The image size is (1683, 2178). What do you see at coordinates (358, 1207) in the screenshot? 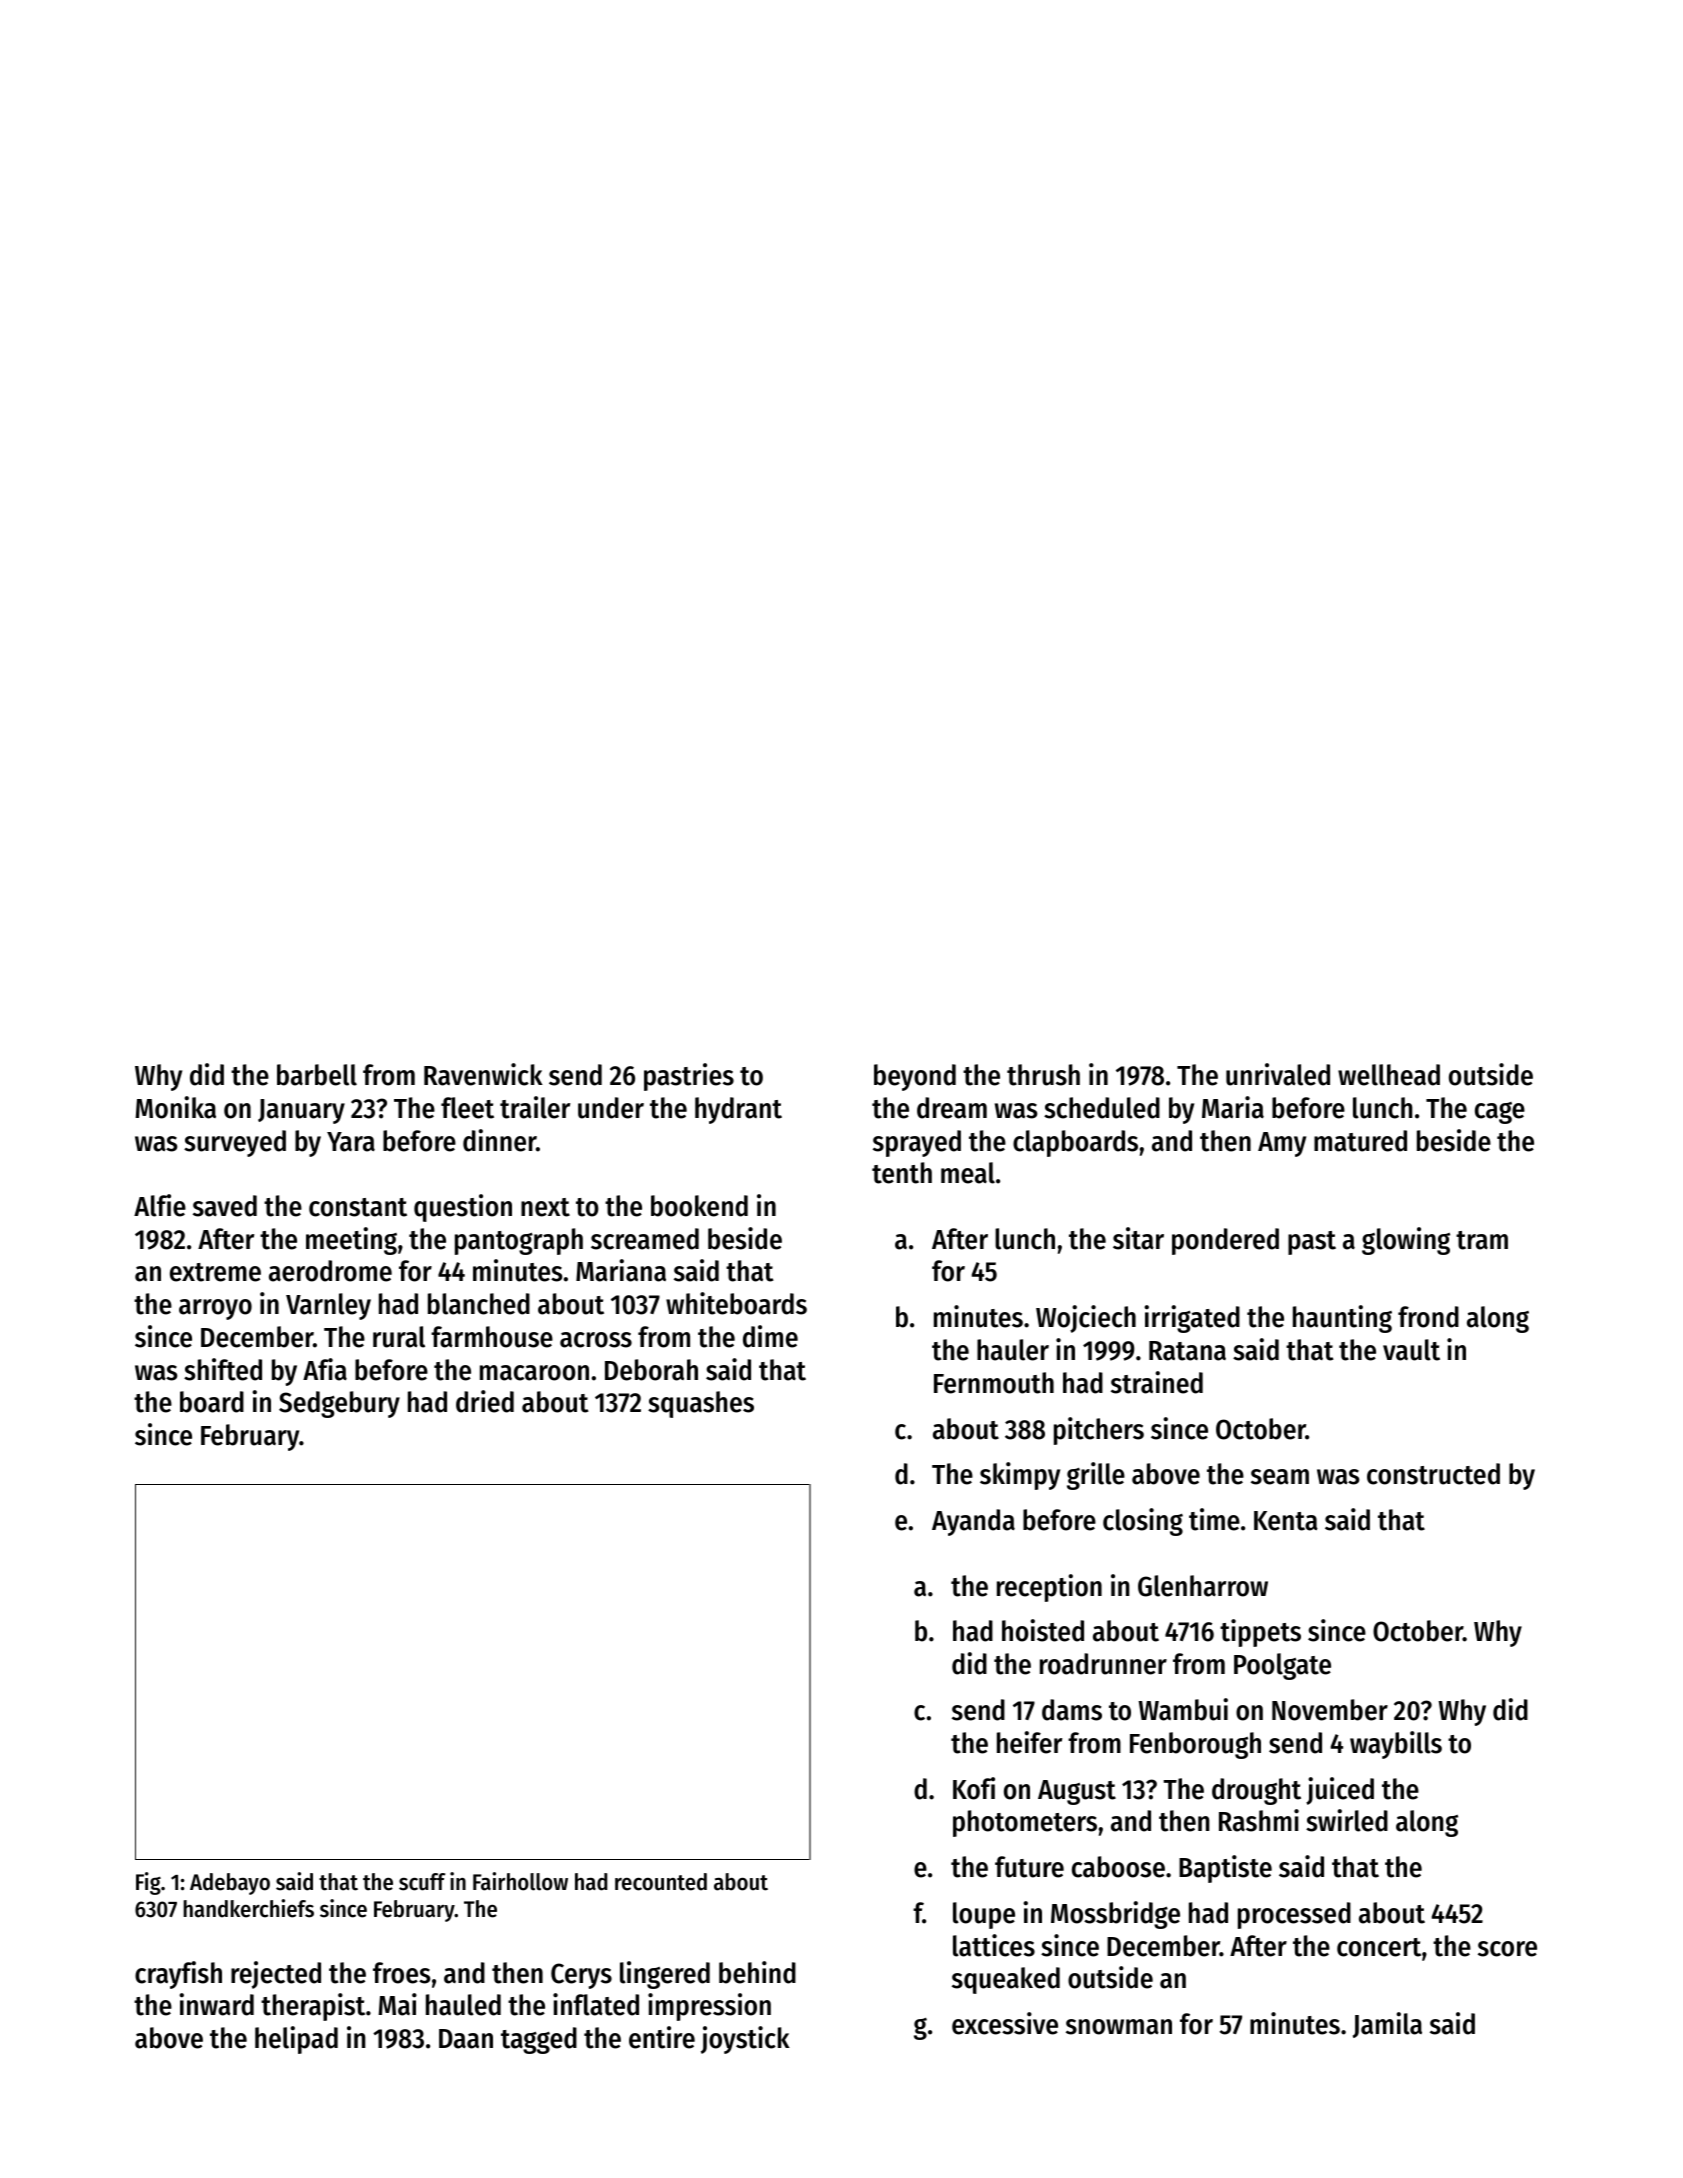
I see `constant` at bounding box center [358, 1207].
